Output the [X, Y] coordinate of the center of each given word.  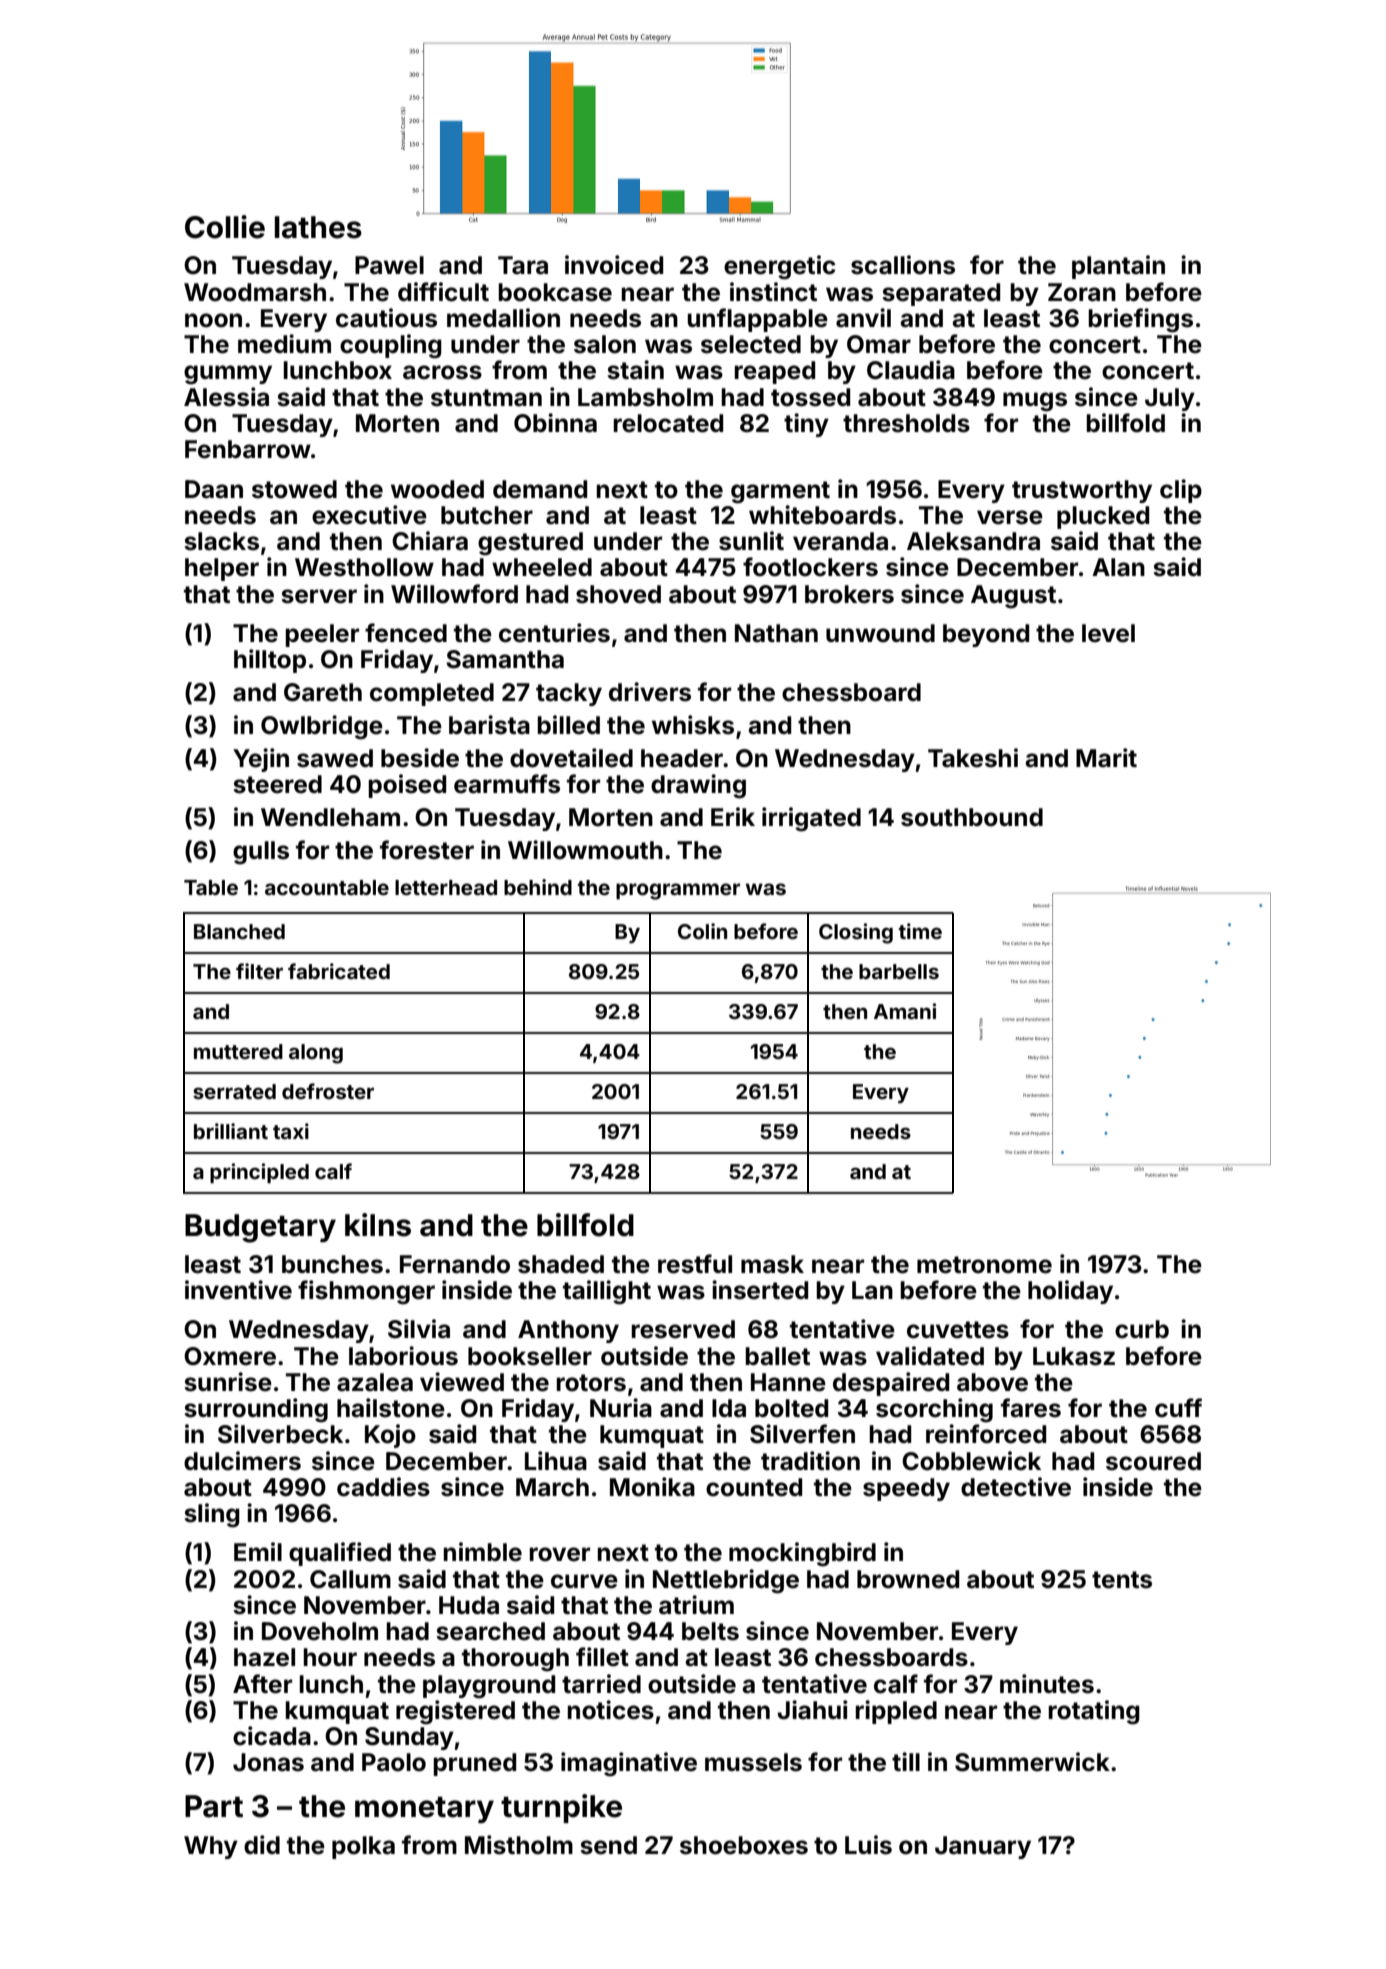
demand [540, 489]
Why [211, 1847]
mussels [753, 1762]
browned [908, 1579]
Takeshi [973, 758]
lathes [318, 227]
